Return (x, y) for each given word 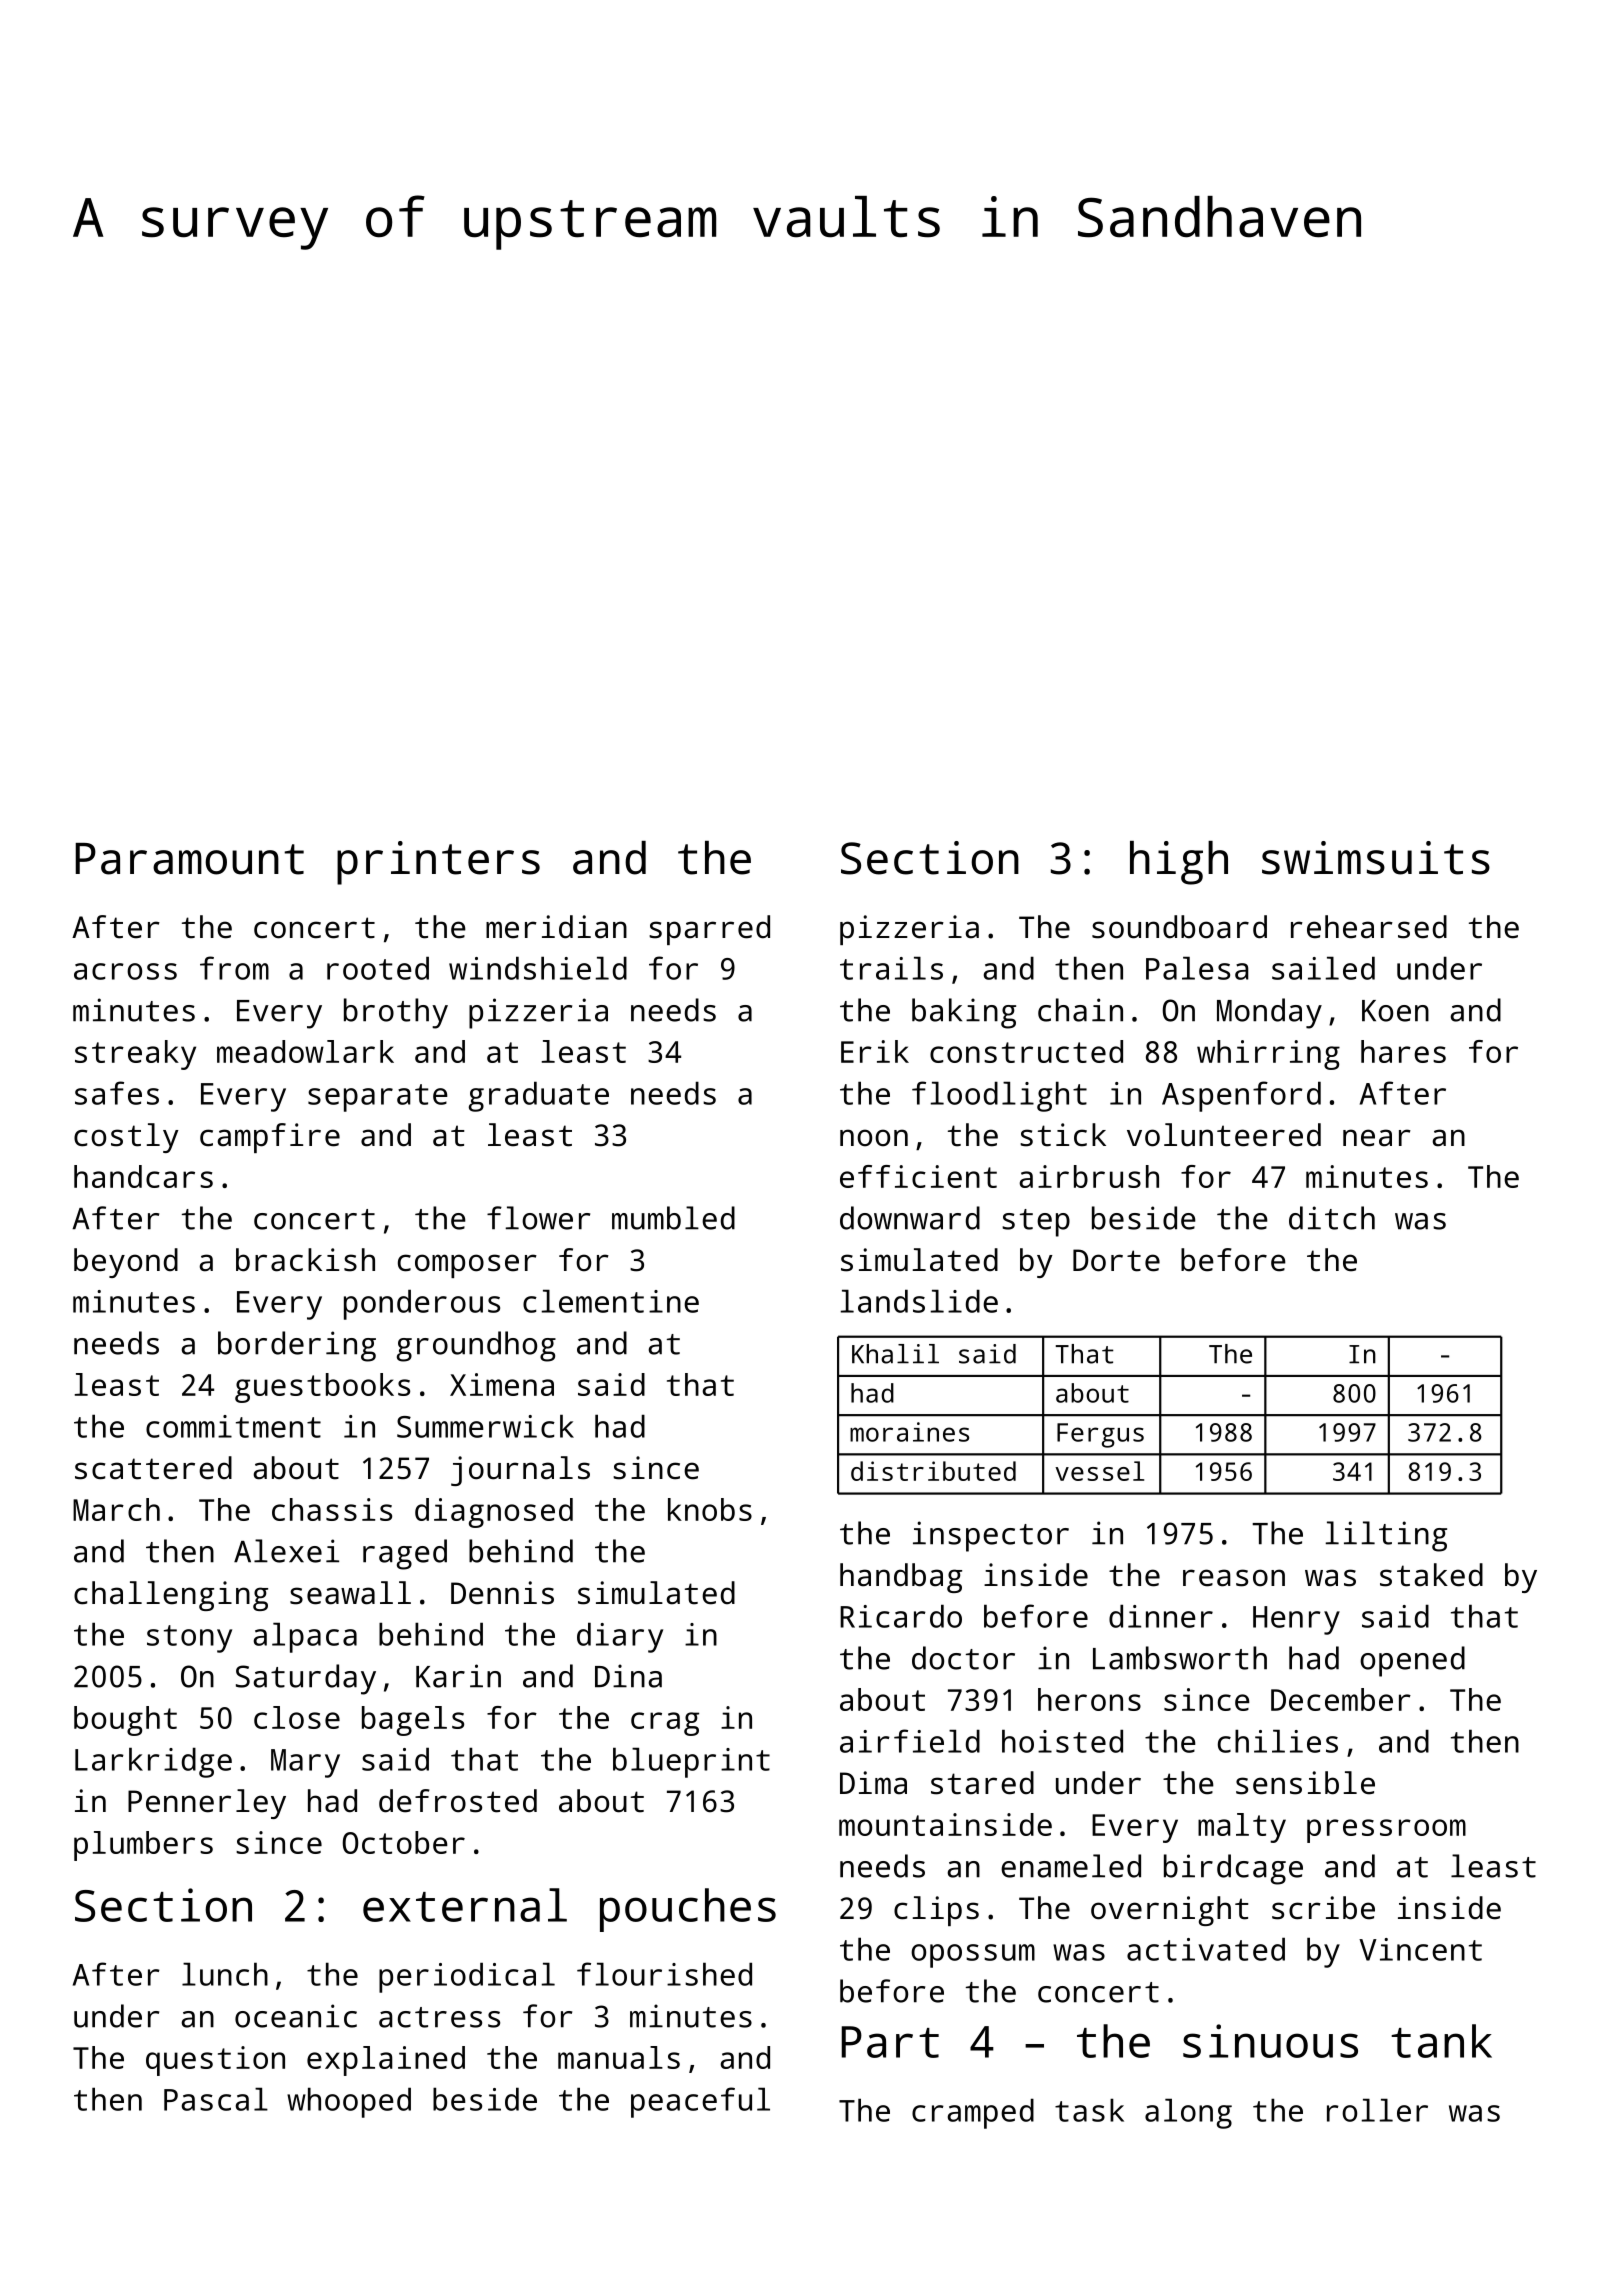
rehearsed (1369, 927)
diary (620, 1637)
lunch (225, 1974)
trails (891, 968)
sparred (709, 930)
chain (1080, 1010)
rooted (378, 968)
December (1341, 1699)
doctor (963, 1658)
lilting (1386, 1536)
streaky (135, 1055)
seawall (350, 1593)
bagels (413, 1721)
